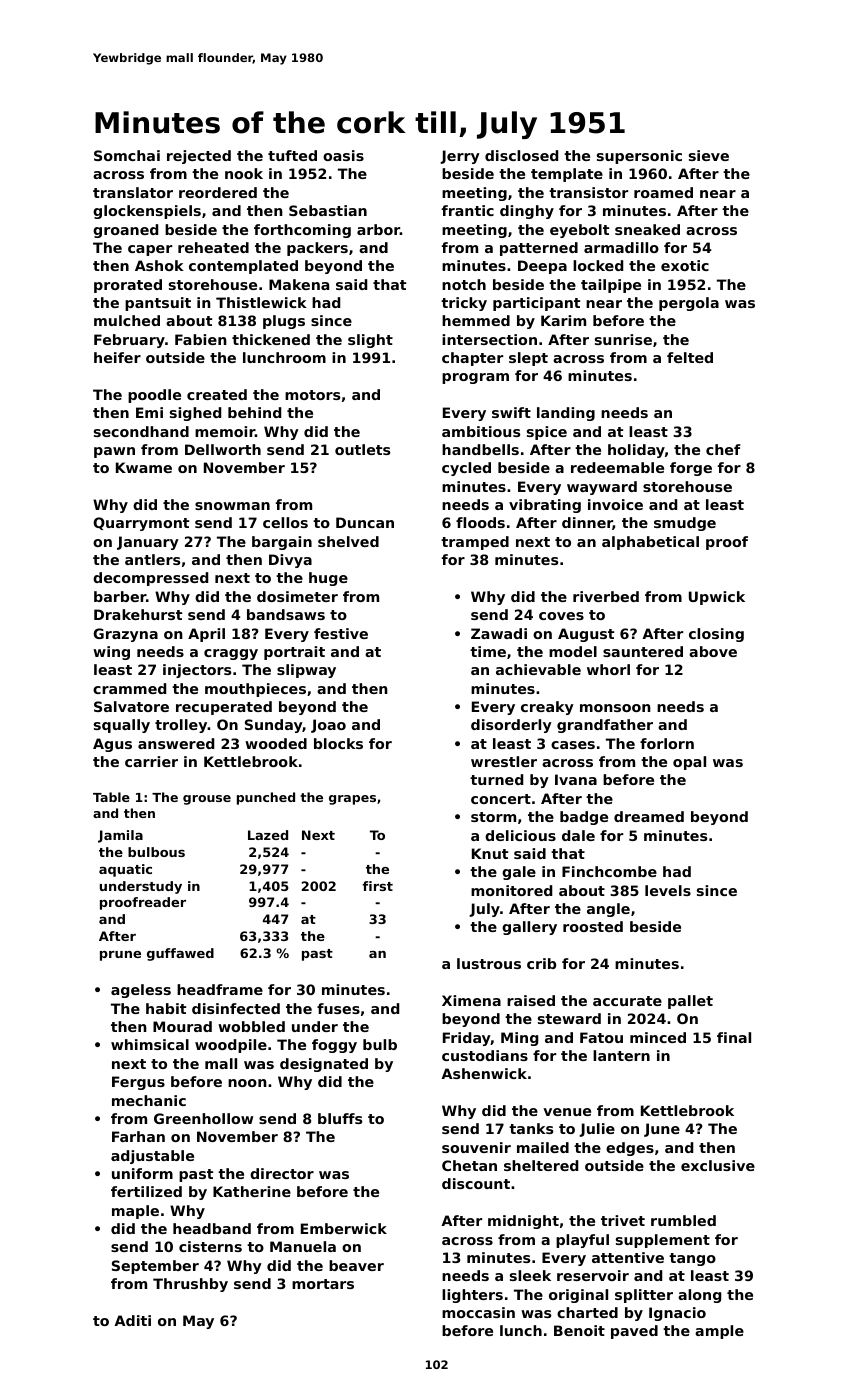  Describe the element at coordinates (496, 779) in the image. I see `turned` at that location.
